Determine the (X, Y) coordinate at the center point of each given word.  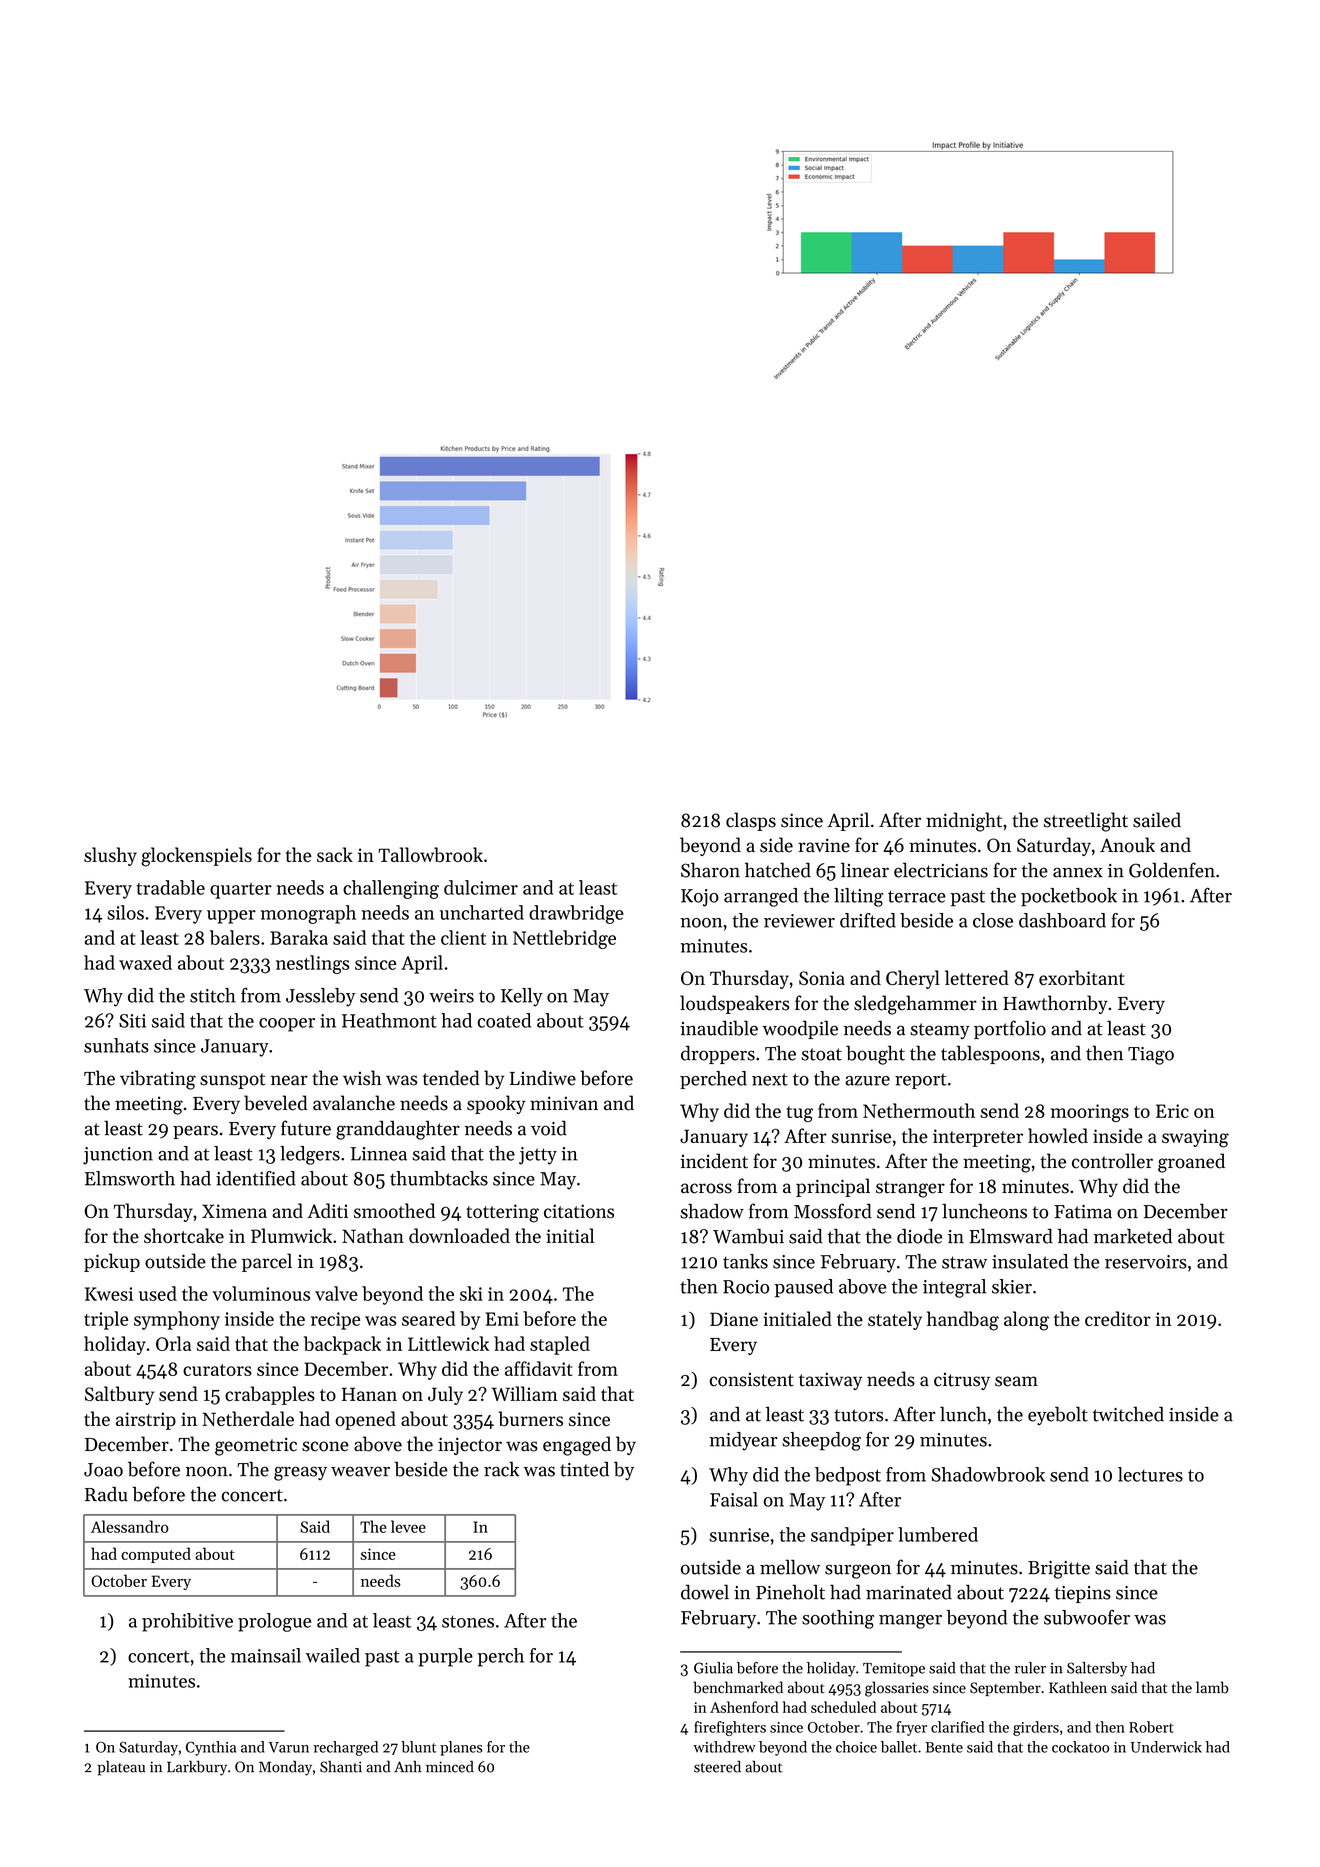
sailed (1157, 820)
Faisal (734, 1499)
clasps (751, 821)
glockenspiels (196, 857)
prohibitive (187, 1622)
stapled (560, 1345)
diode (919, 1236)
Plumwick (291, 1235)
